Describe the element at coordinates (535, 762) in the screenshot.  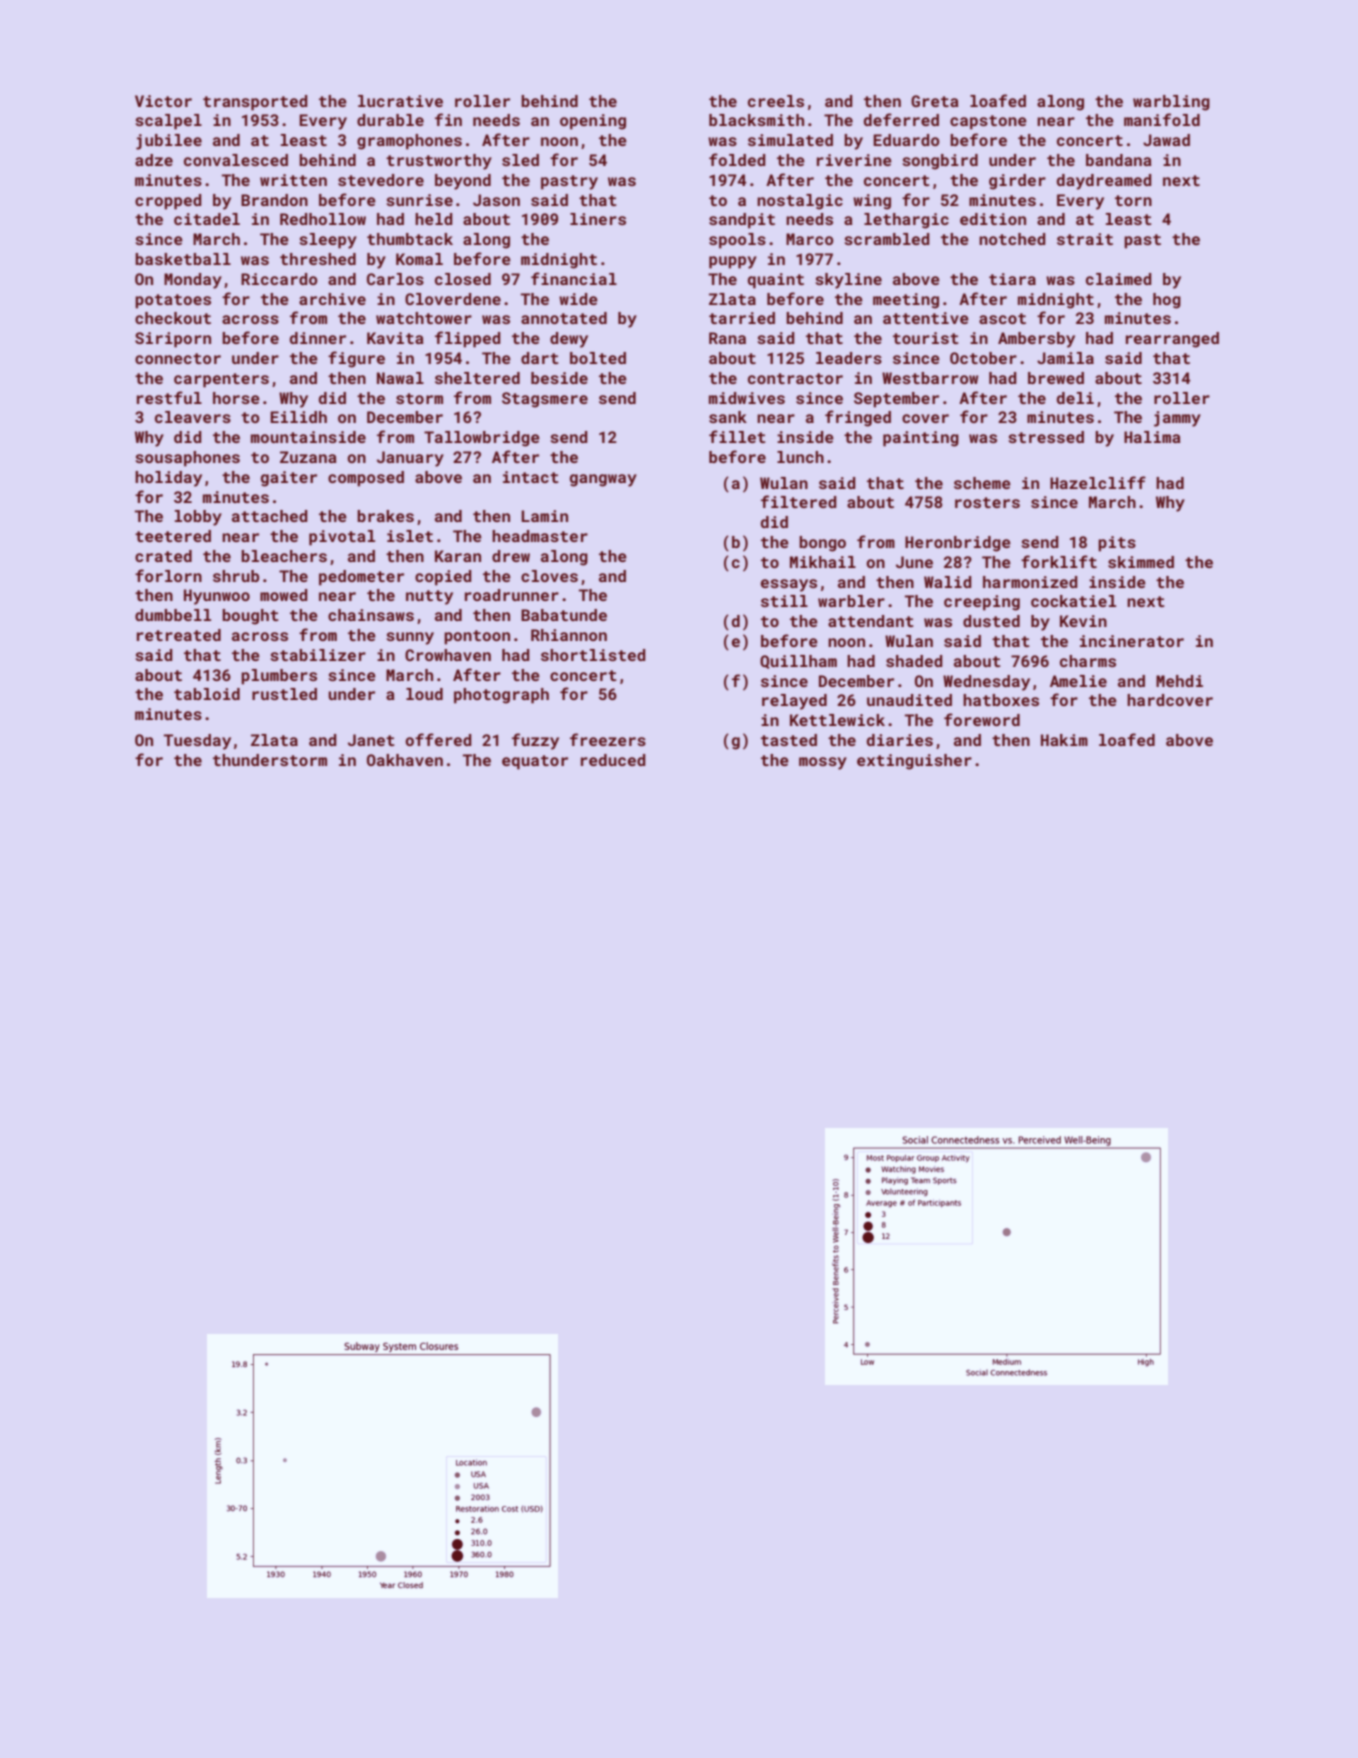
I see `equator` at that location.
